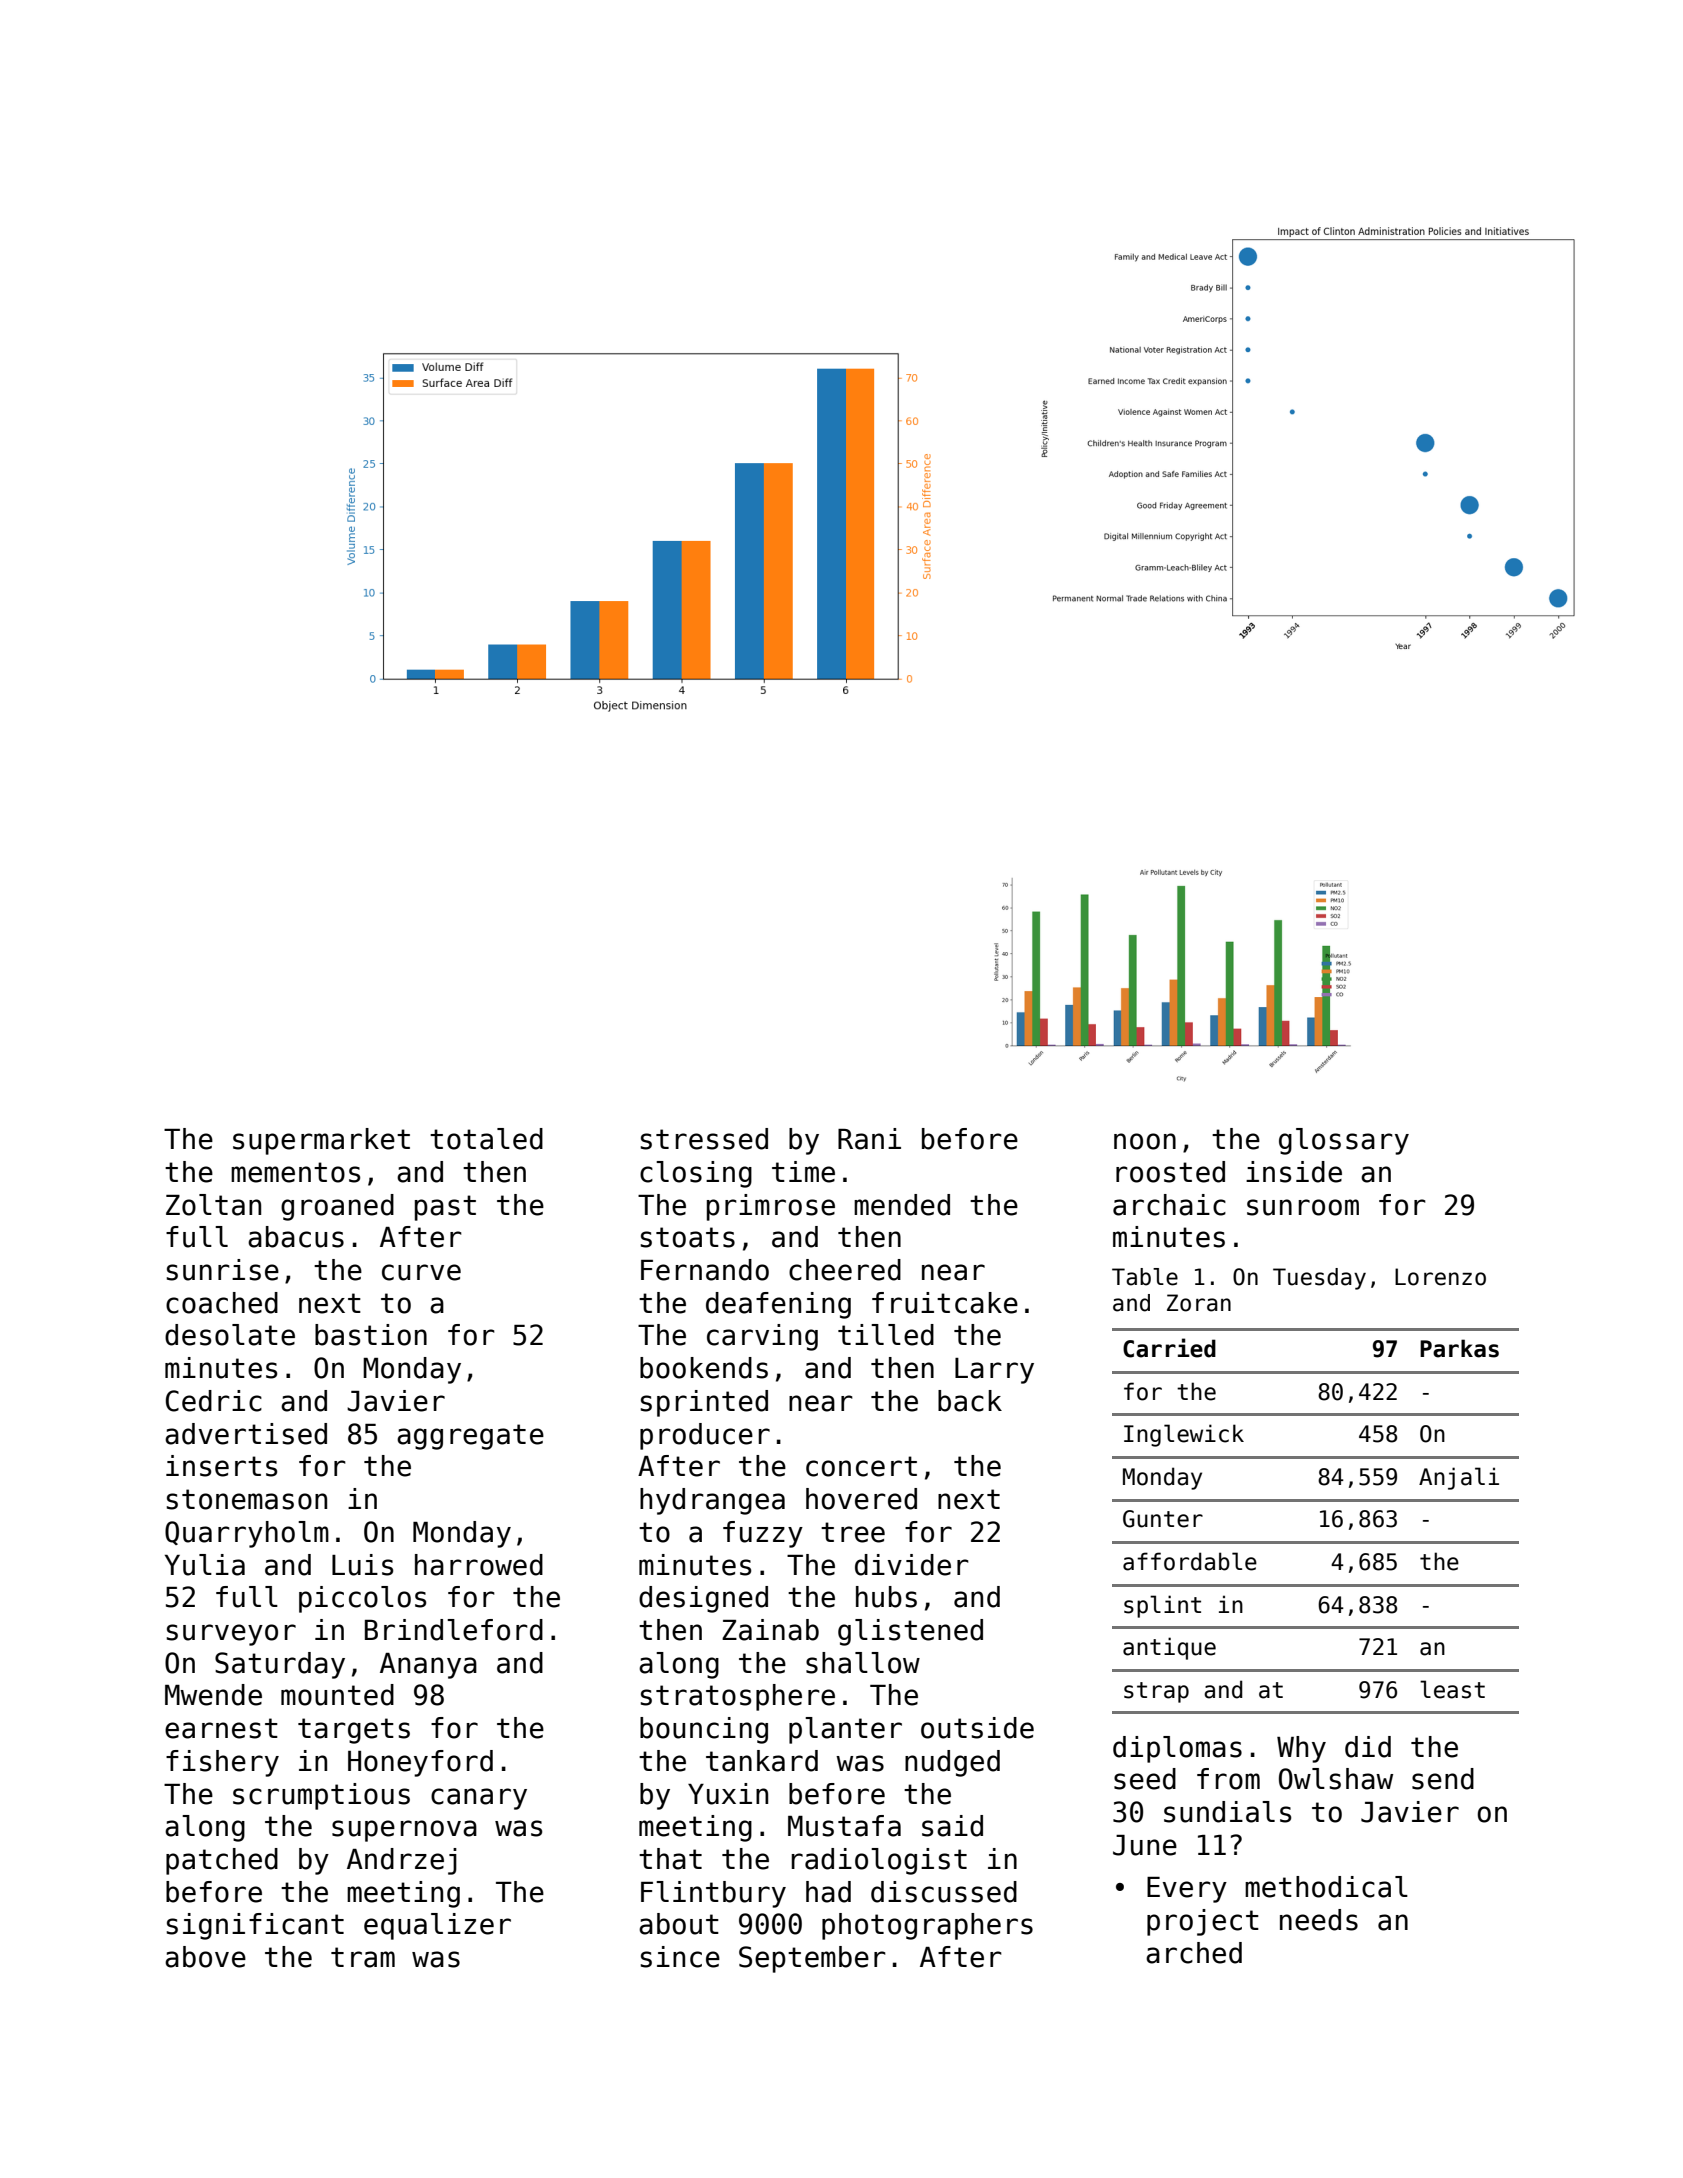 The height and width of the image is (2178, 1683). I want to click on since, so click(680, 1957).
